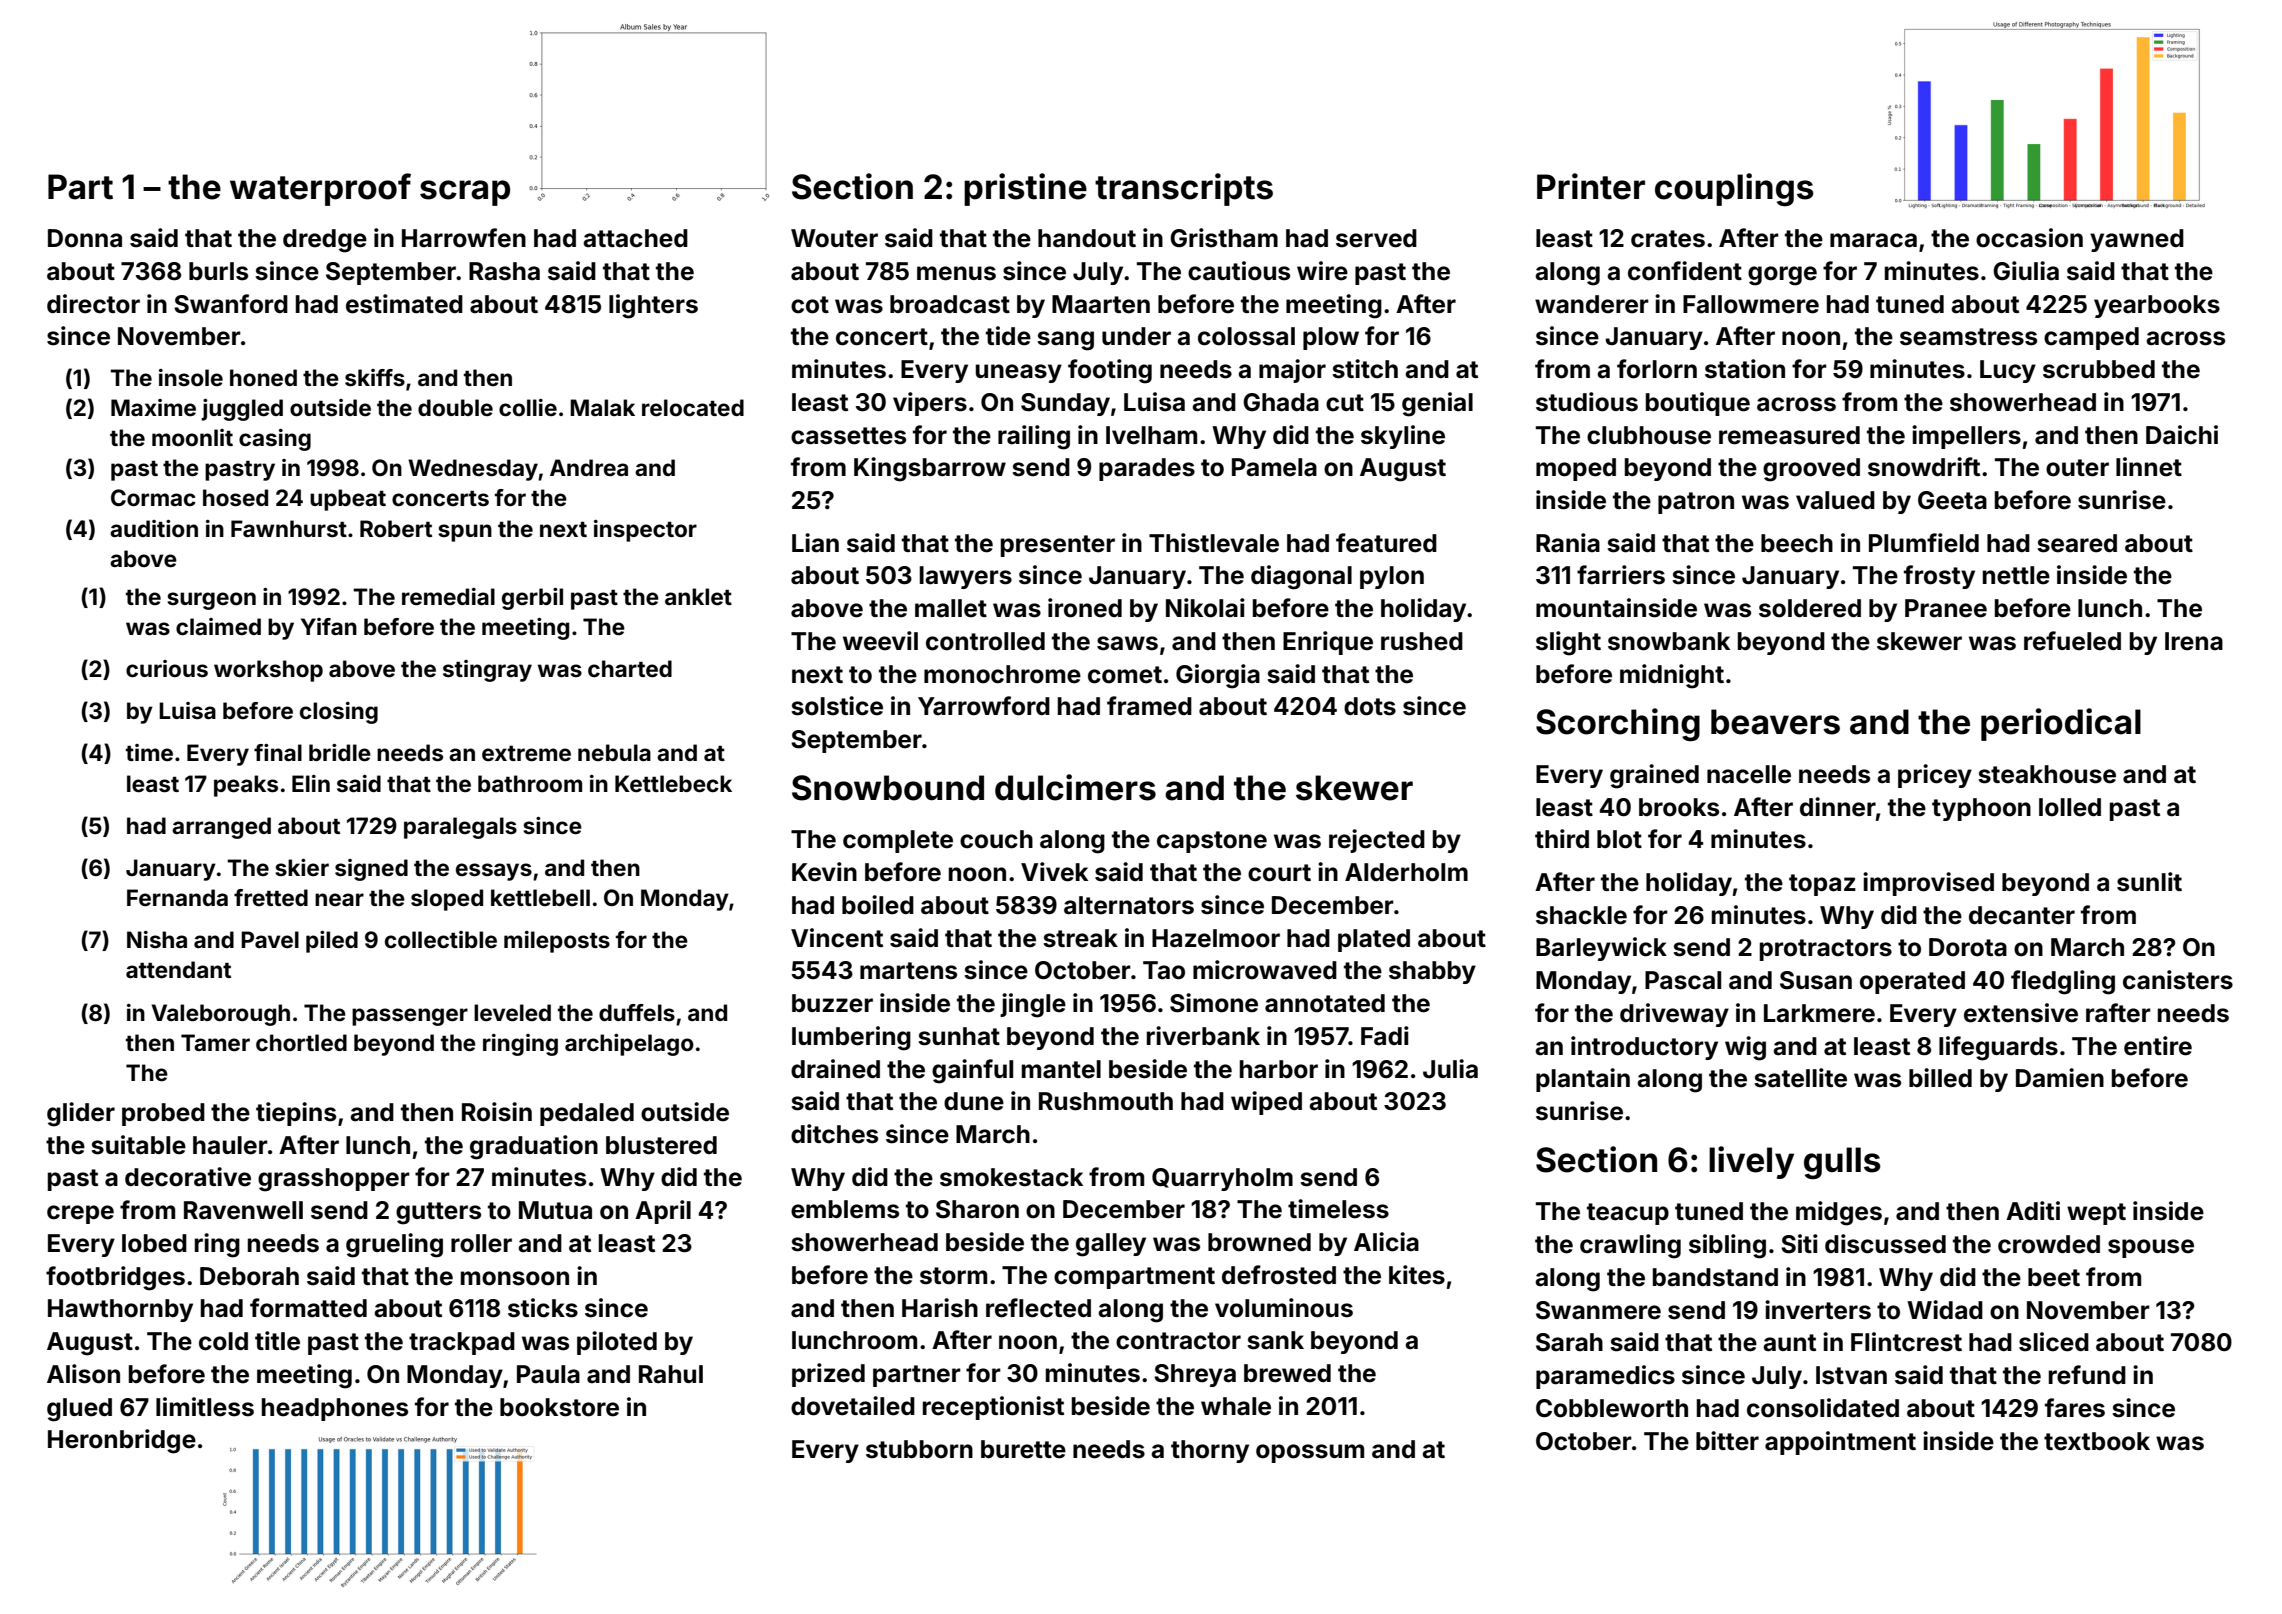  What do you see at coordinates (653, 306) in the screenshot?
I see `lighters` at bounding box center [653, 306].
